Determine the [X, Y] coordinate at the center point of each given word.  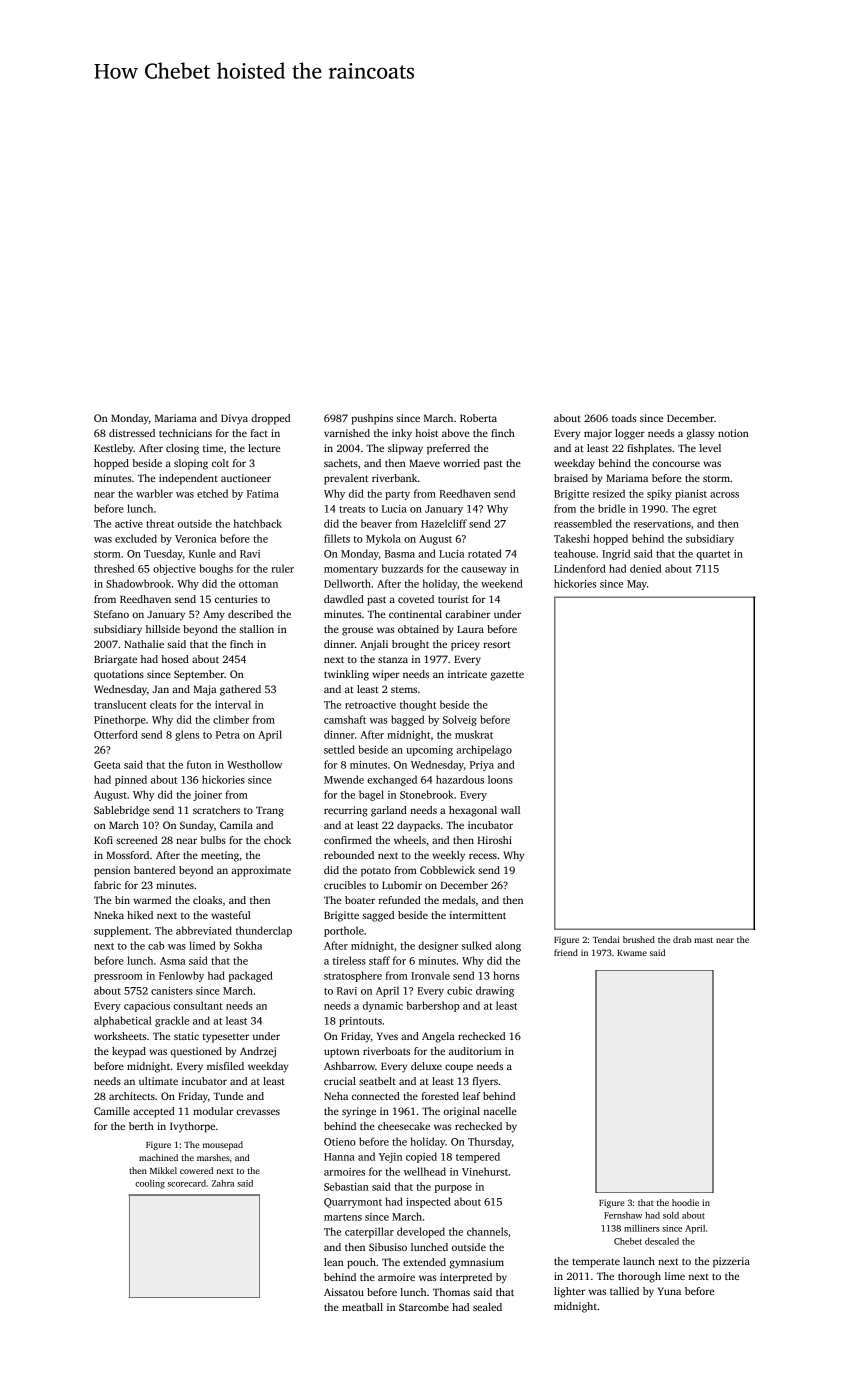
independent [188, 479]
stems [404, 689]
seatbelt [377, 1081]
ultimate [158, 1081]
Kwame [632, 953]
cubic [459, 990]
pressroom [118, 978]
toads [624, 418]
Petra [228, 735]
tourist [453, 599]
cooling [150, 1184]
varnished [347, 433]
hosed [175, 659]
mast [703, 940]
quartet [713, 555]
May [637, 585]
